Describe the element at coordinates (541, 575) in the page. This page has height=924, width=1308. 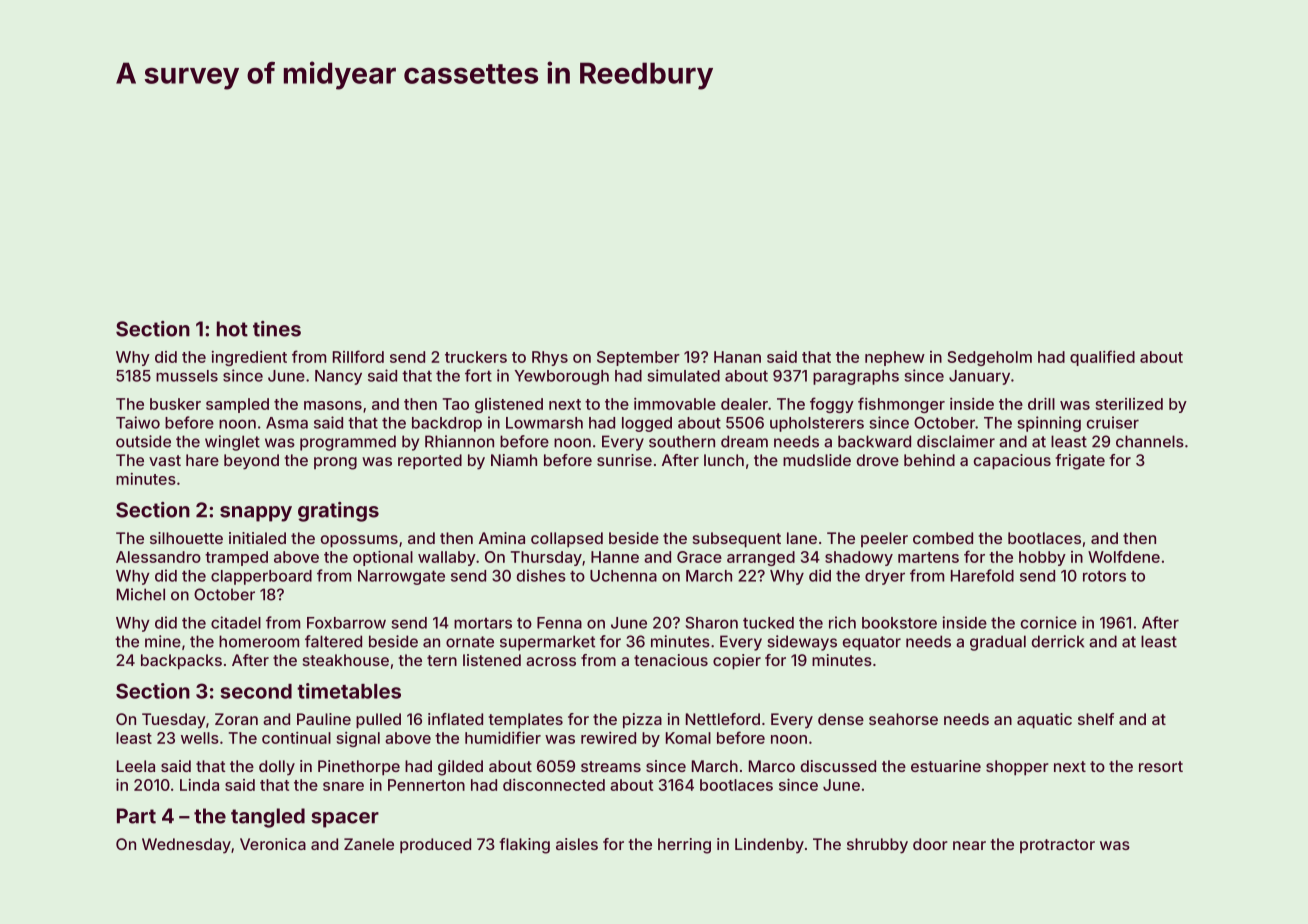
I see `dishes` at that location.
